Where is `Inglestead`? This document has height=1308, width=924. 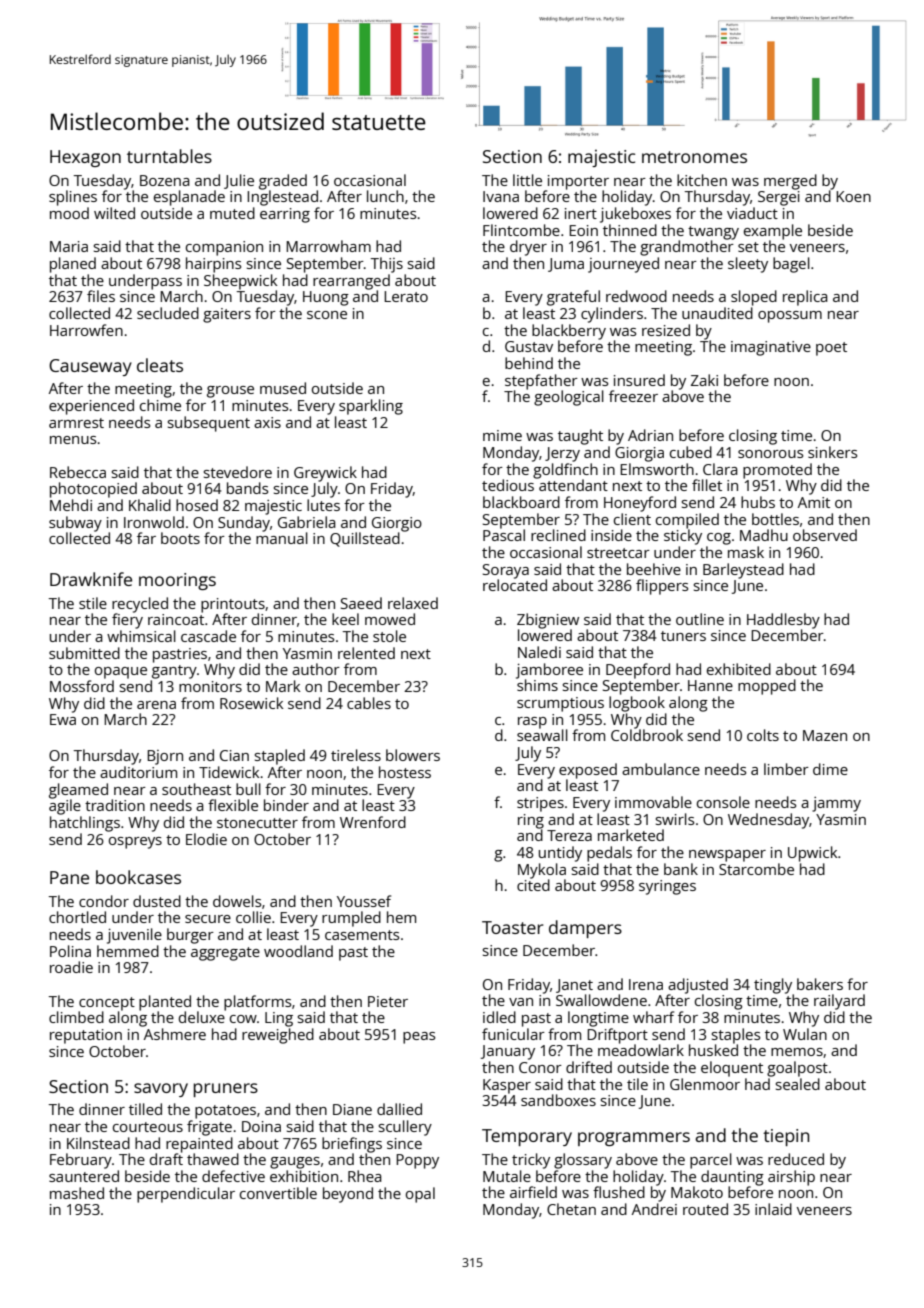
Inglestead is located at coordinates (282, 198).
